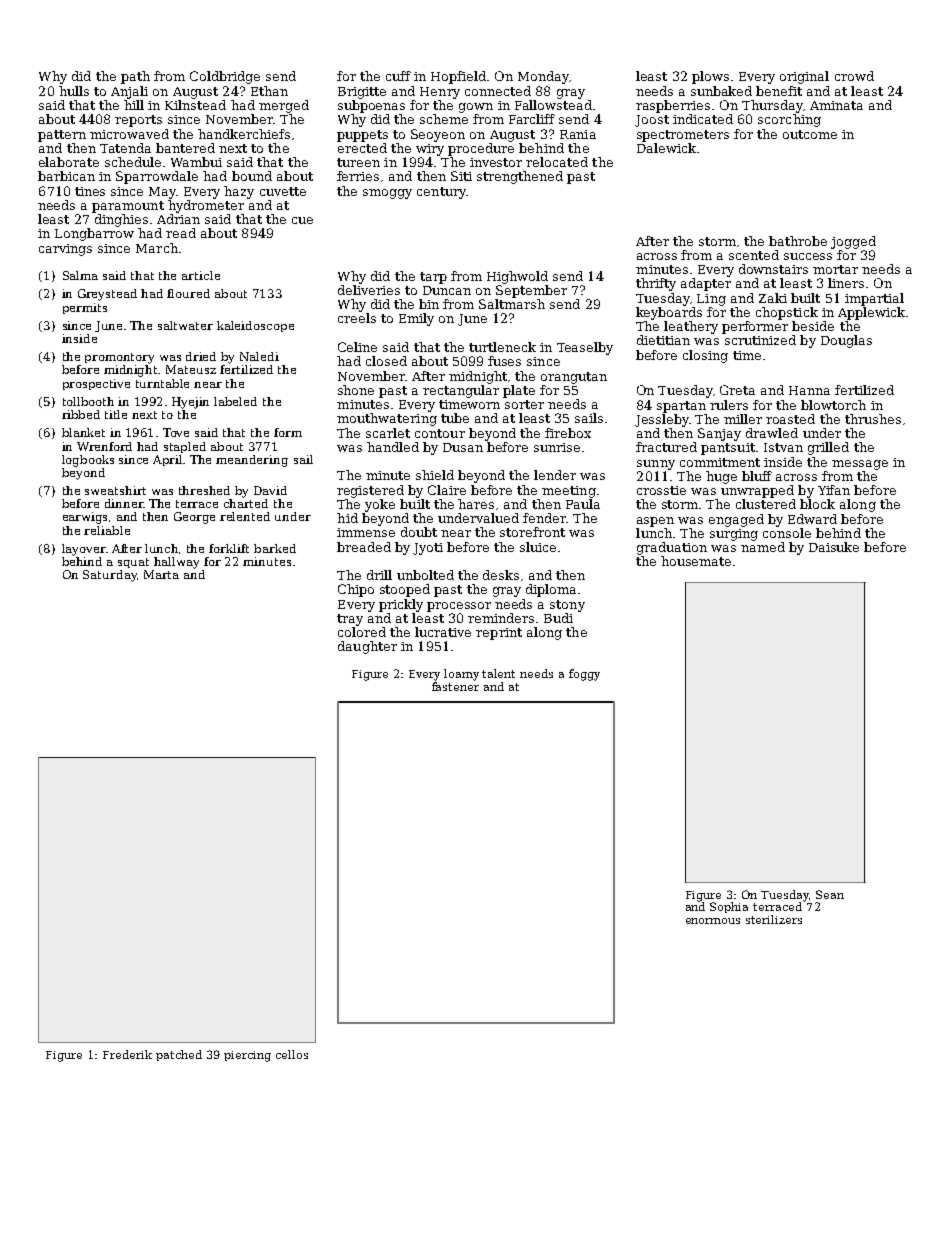 The height and width of the screenshot is (1233, 952). Describe the element at coordinates (350, 620) in the screenshot. I see `tray` at that location.
